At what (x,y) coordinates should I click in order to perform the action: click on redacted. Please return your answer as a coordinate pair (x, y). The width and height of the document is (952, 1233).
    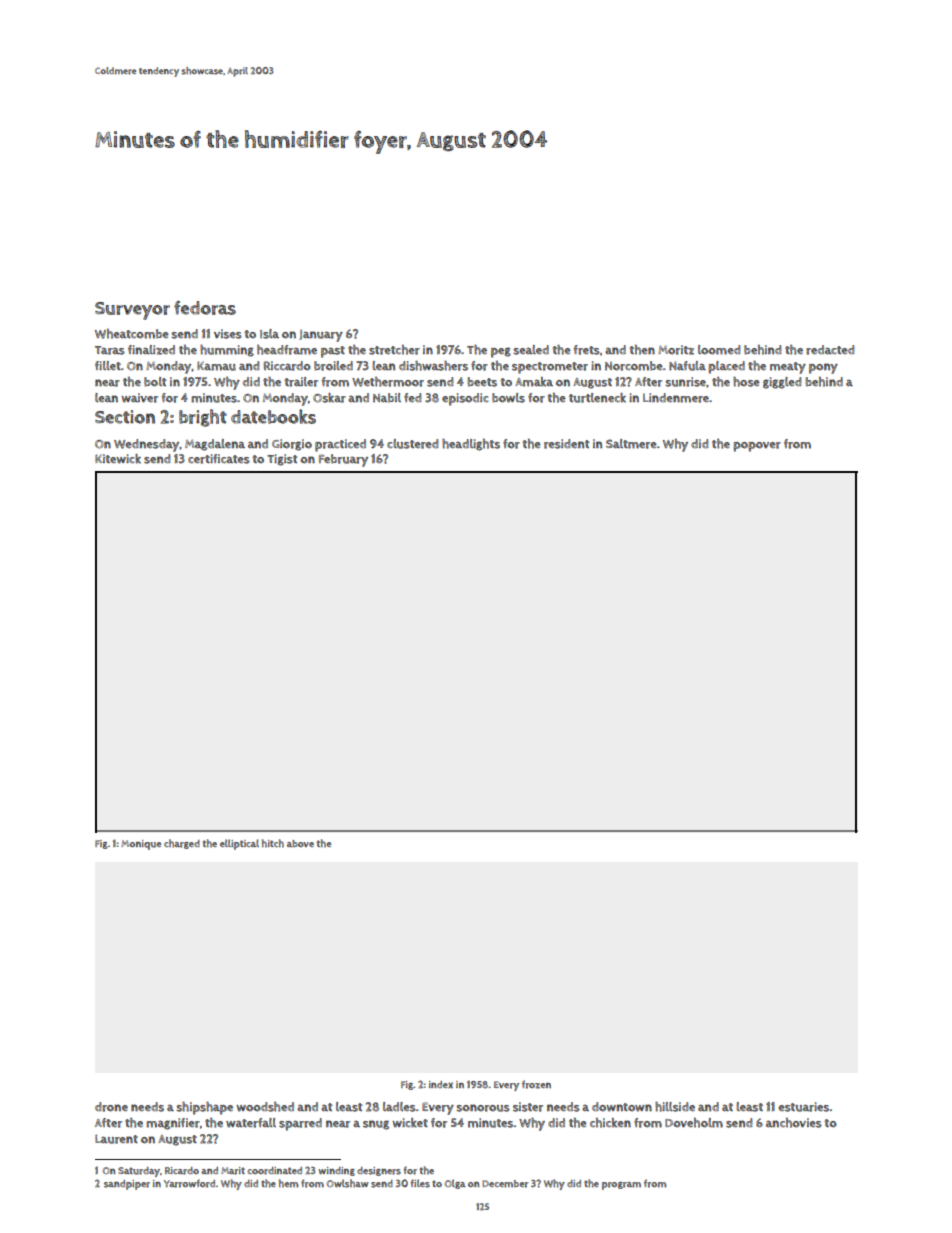
    Looking at the image, I should click on (830, 350).
